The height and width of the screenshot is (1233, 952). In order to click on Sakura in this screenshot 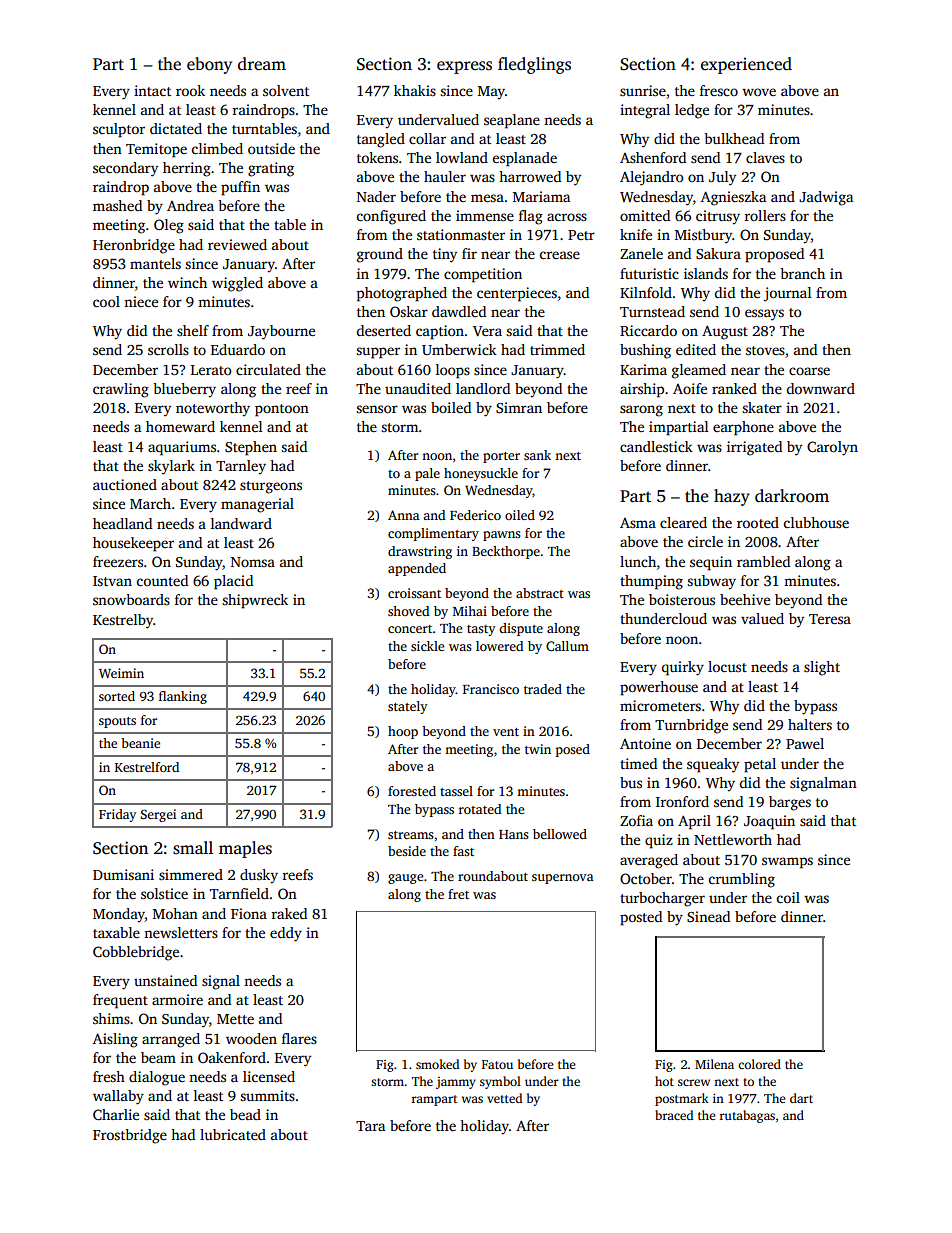, I will do `click(718, 253)`.
